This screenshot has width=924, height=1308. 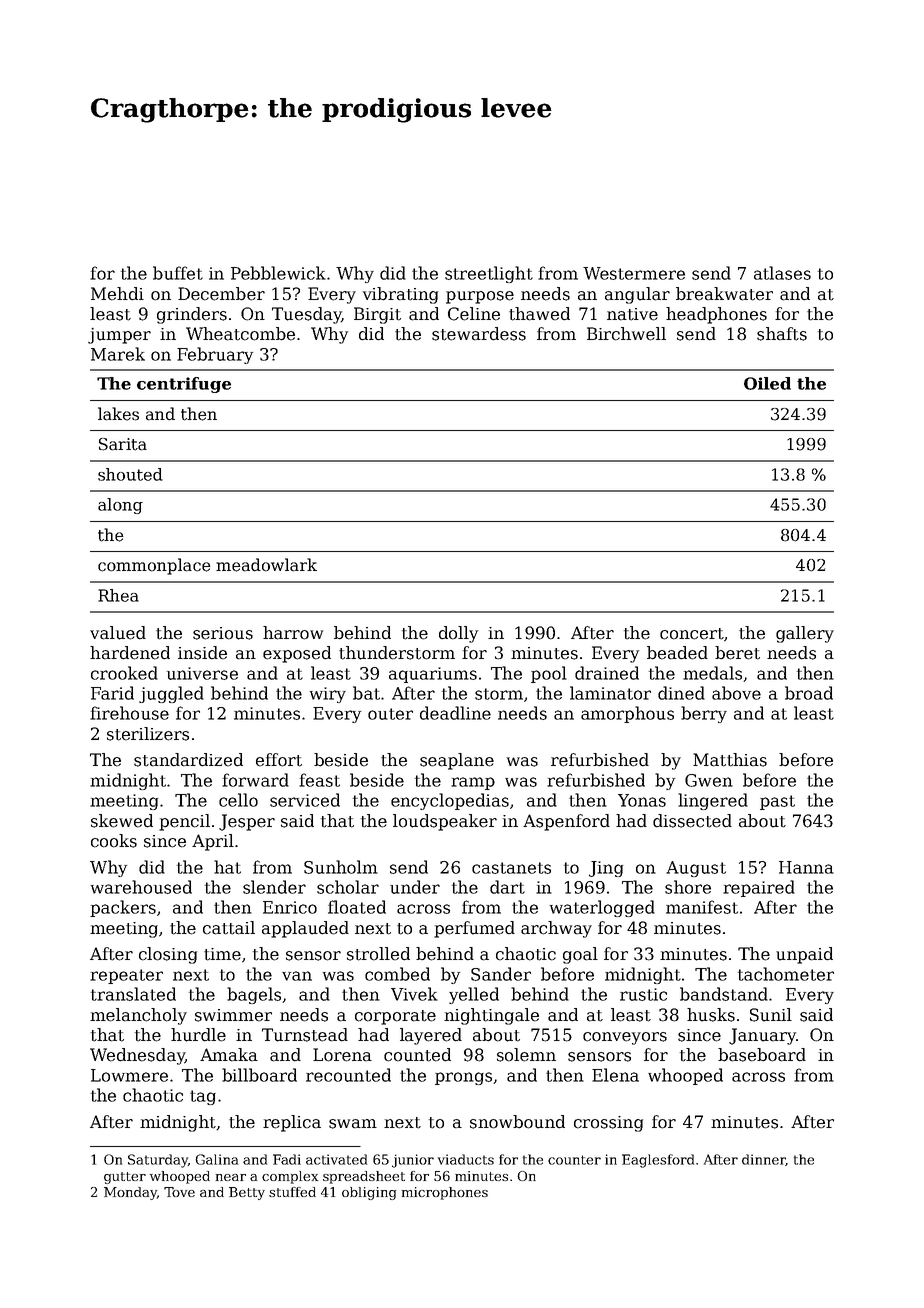 What do you see at coordinates (395, 1017) in the screenshot?
I see `corporate` at bounding box center [395, 1017].
